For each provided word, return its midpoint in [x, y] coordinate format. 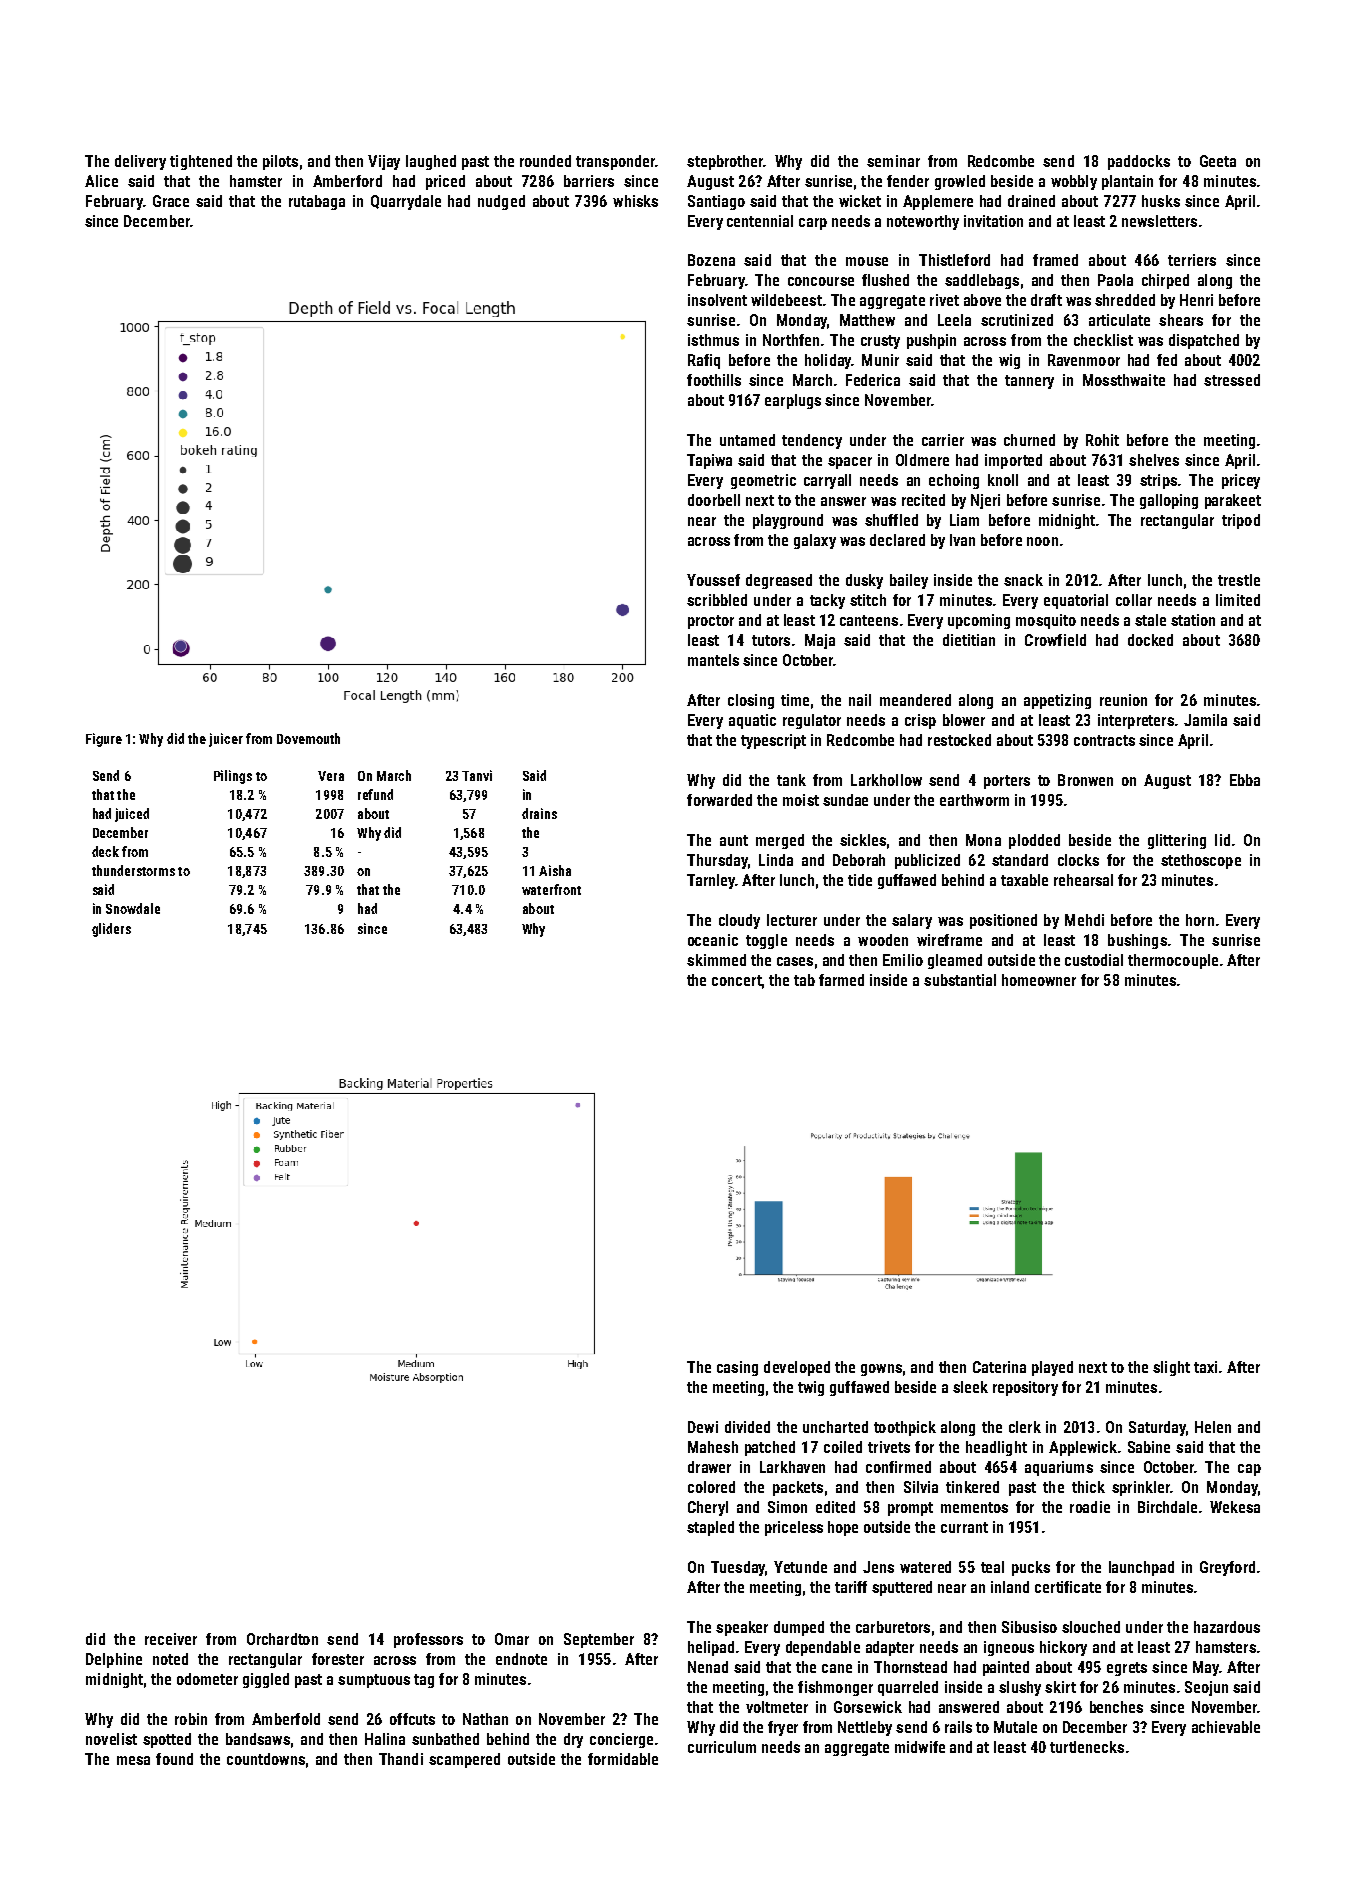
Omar [512, 1639]
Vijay [384, 162]
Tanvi [477, 775]
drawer [709, 1467]
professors [428, 1640]
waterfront [551, 889]
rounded [545, 161]
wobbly [1074, 182]
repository [1025, 1388]
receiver [171, 1639]
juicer [226, 740]
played [1052, 1368]
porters [1007, 782]
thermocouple [1173, 961]
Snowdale [133, 908]
